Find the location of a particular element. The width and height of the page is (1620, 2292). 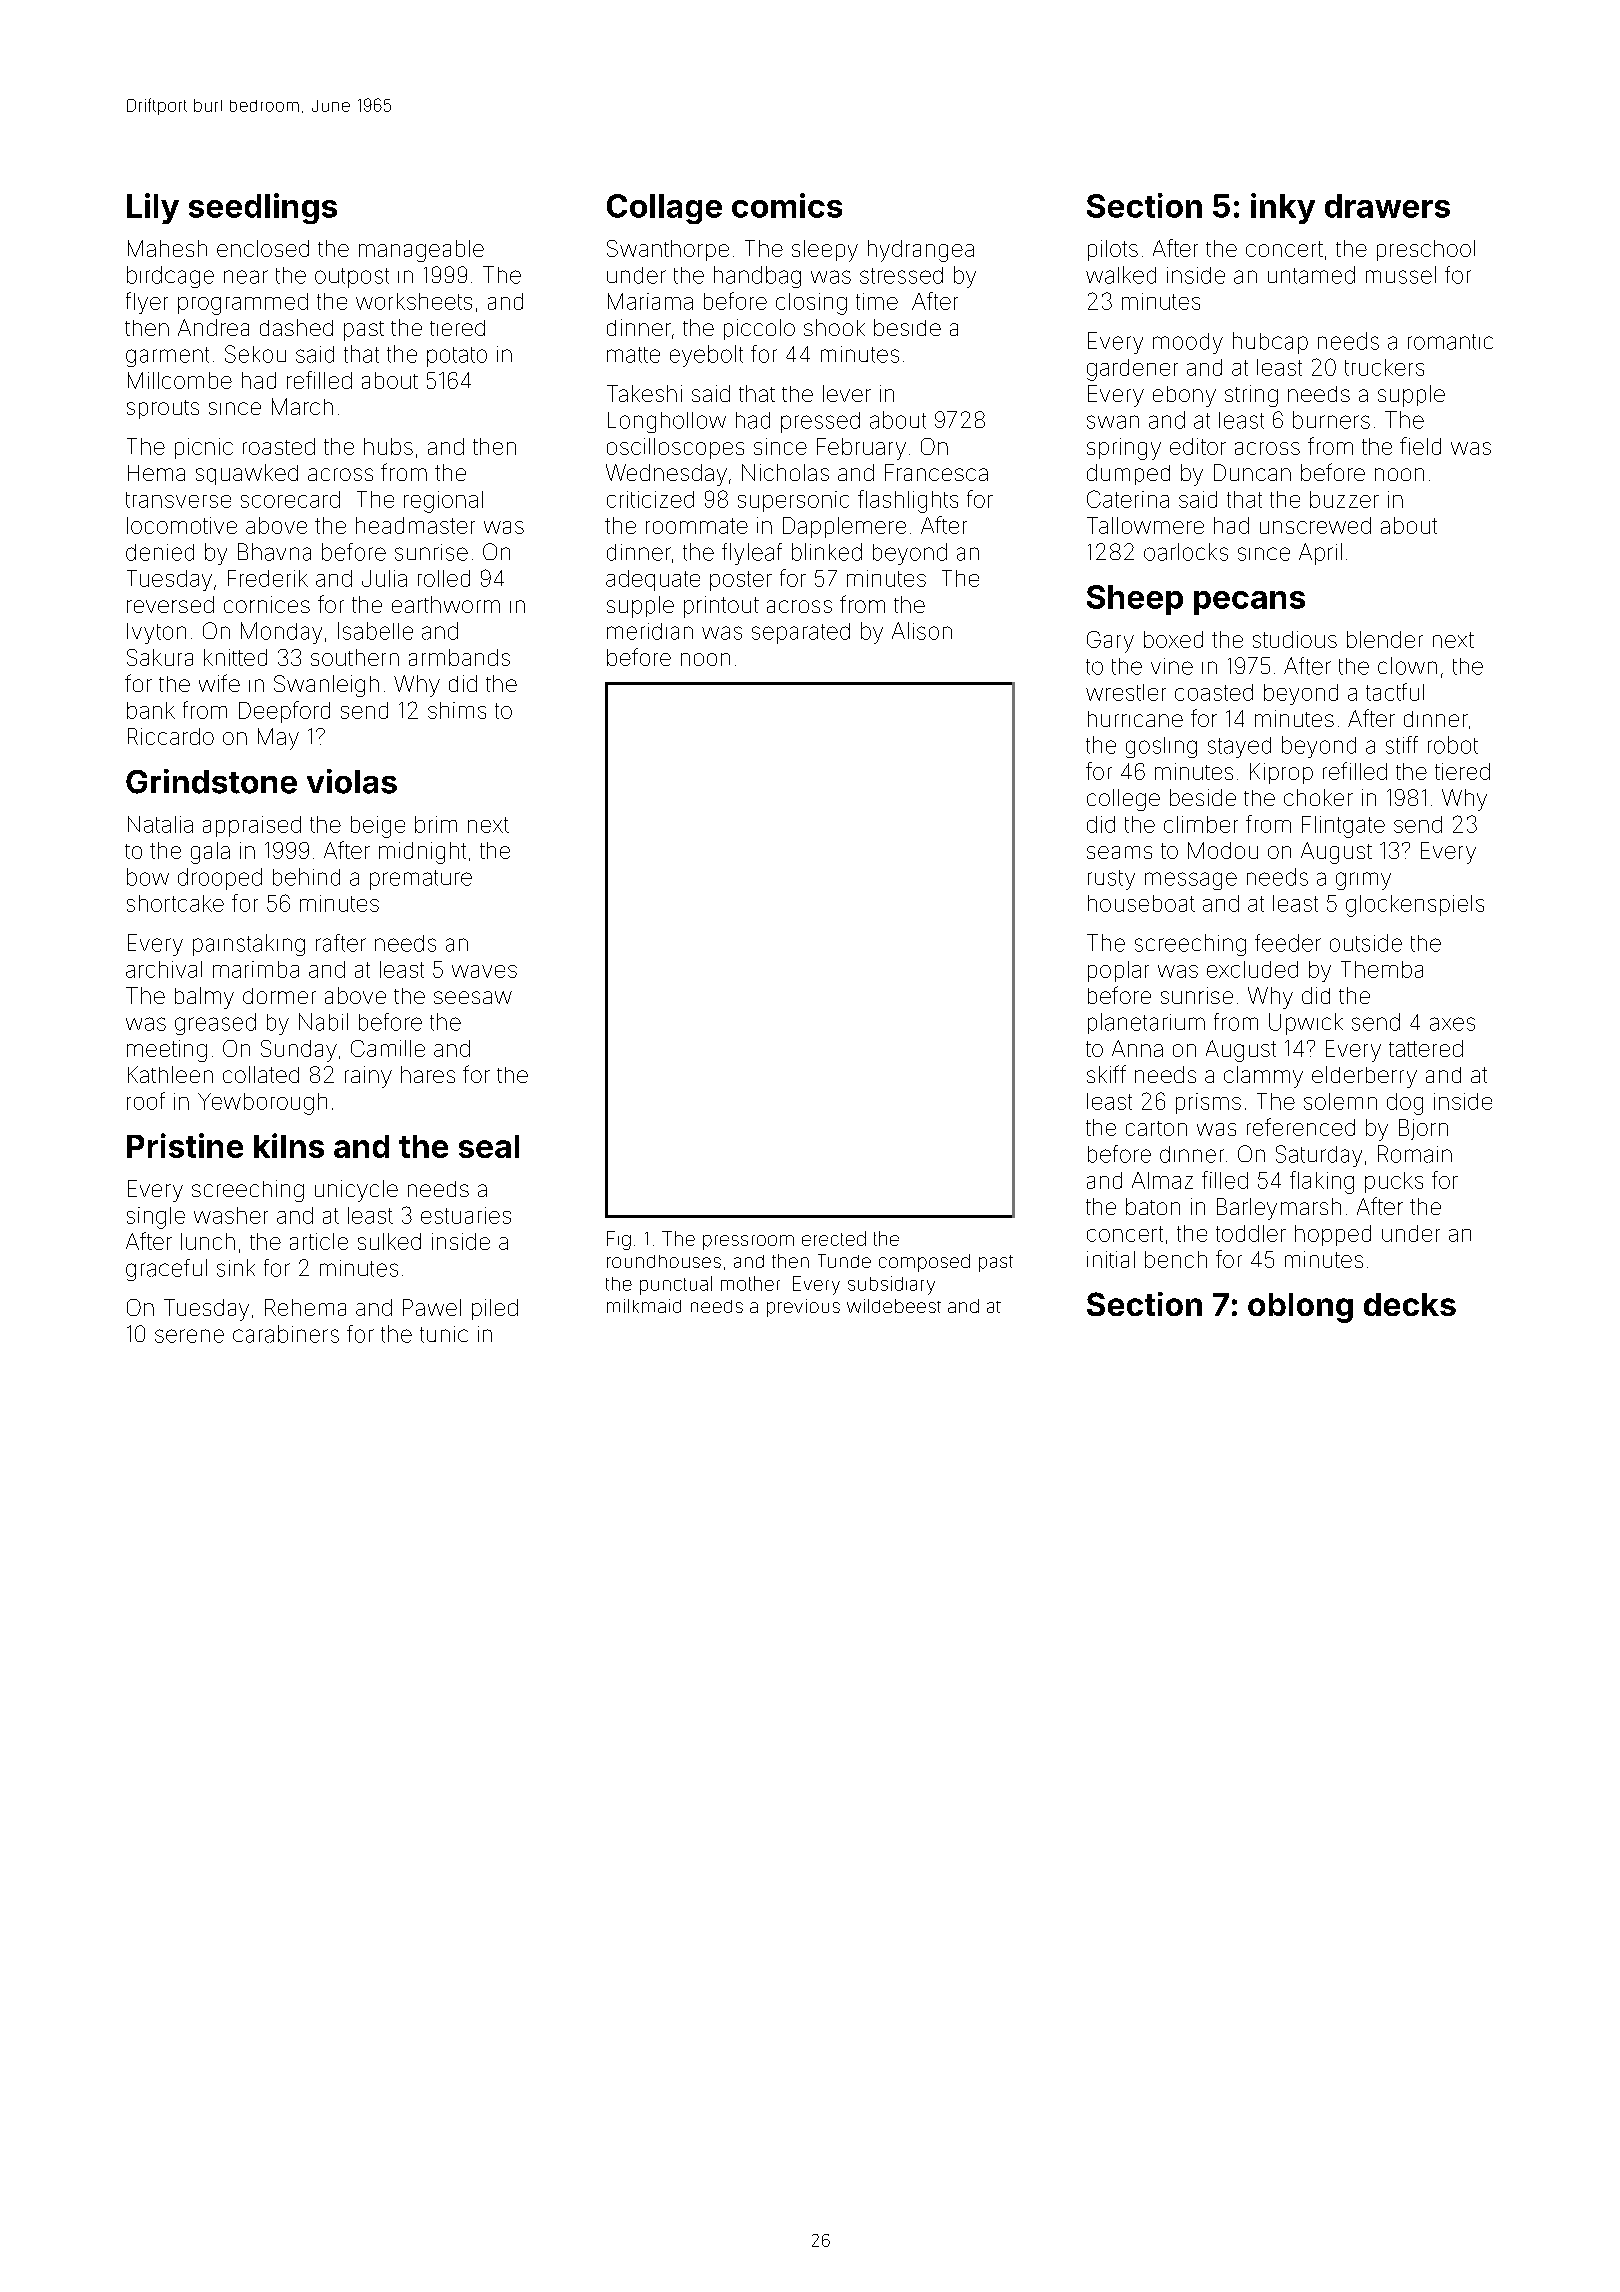

milkmaid is located at coordinates (644, 1306).
